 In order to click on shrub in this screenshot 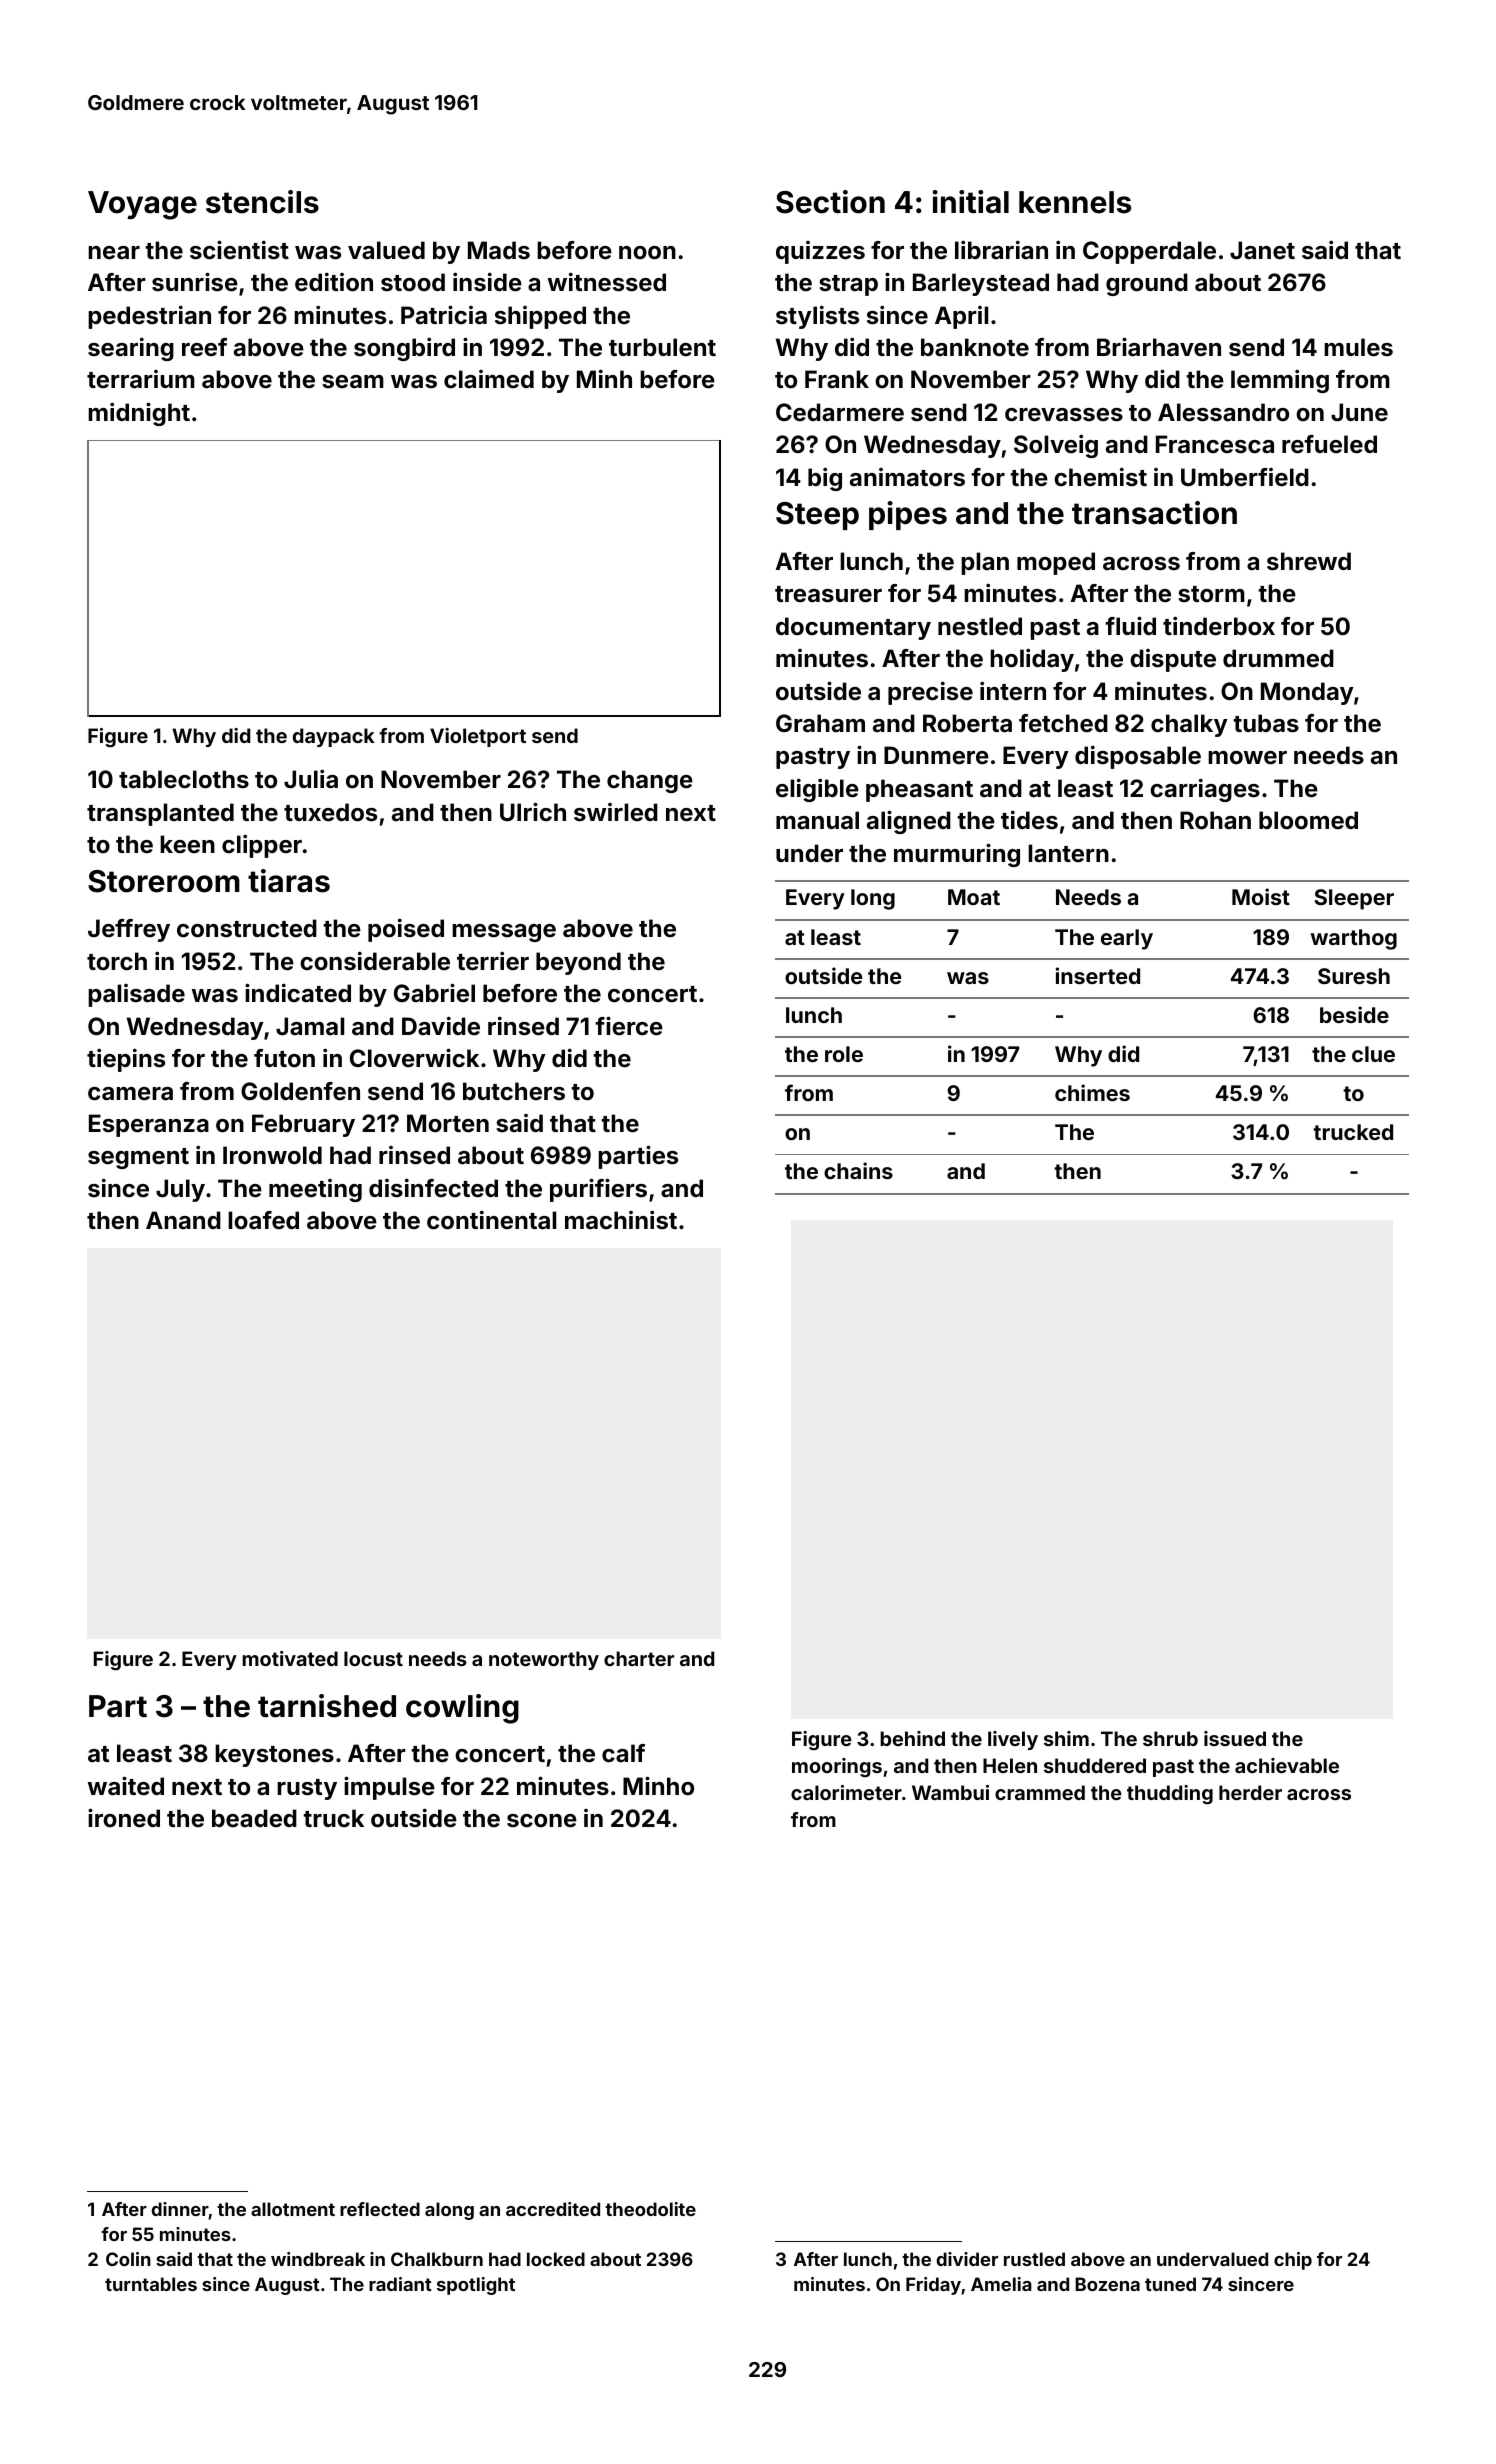, I will do `click(1170, 1738)`.
